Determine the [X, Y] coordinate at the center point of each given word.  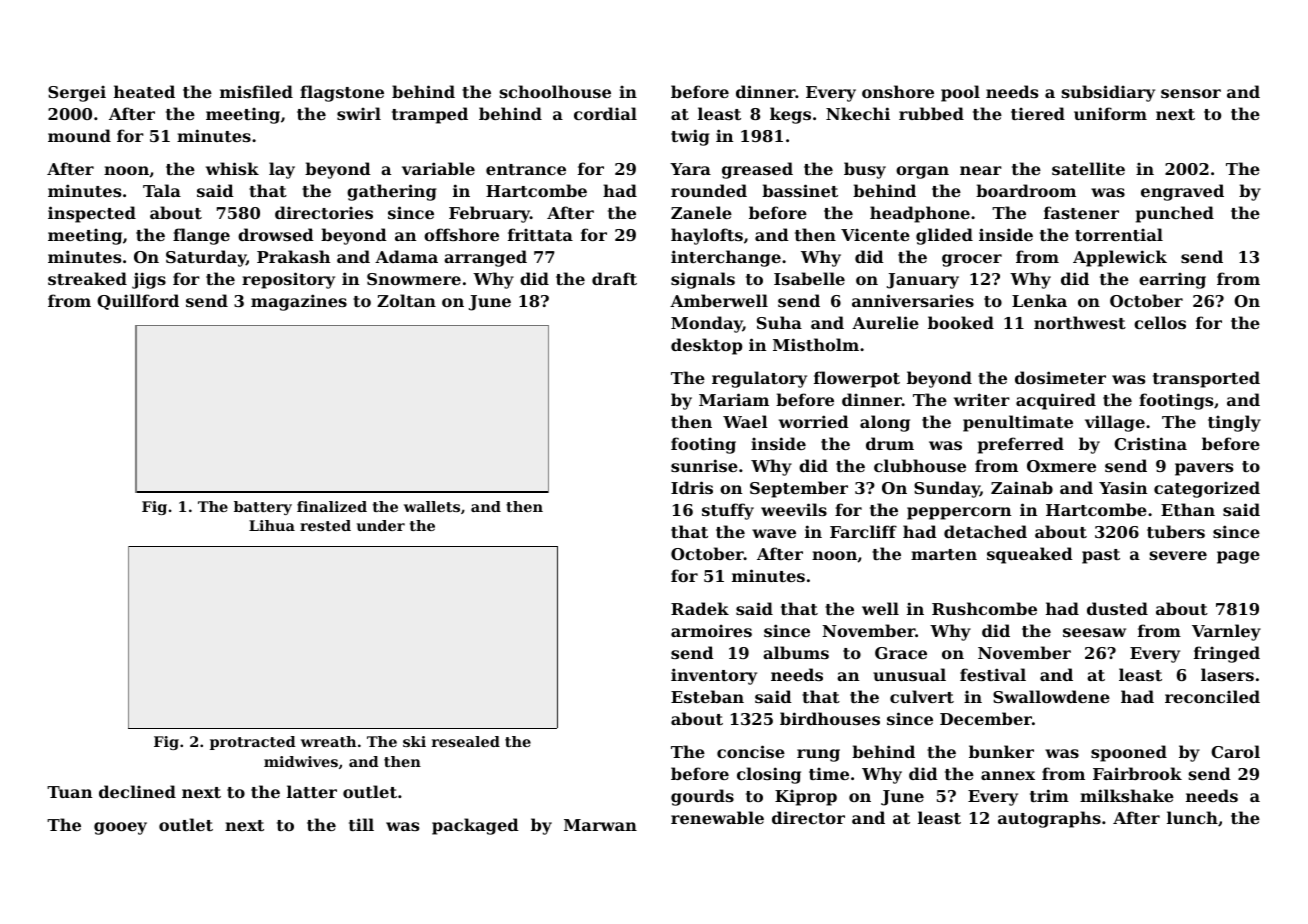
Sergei [77, 93]
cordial [605, 113]
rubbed [931, 113]
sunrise [704, 465]
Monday [707, 324]
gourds [702, 797]
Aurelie [885, 322]
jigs [149, 280]
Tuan [69, 792]
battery [263, 508]
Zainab [1022, 487]
